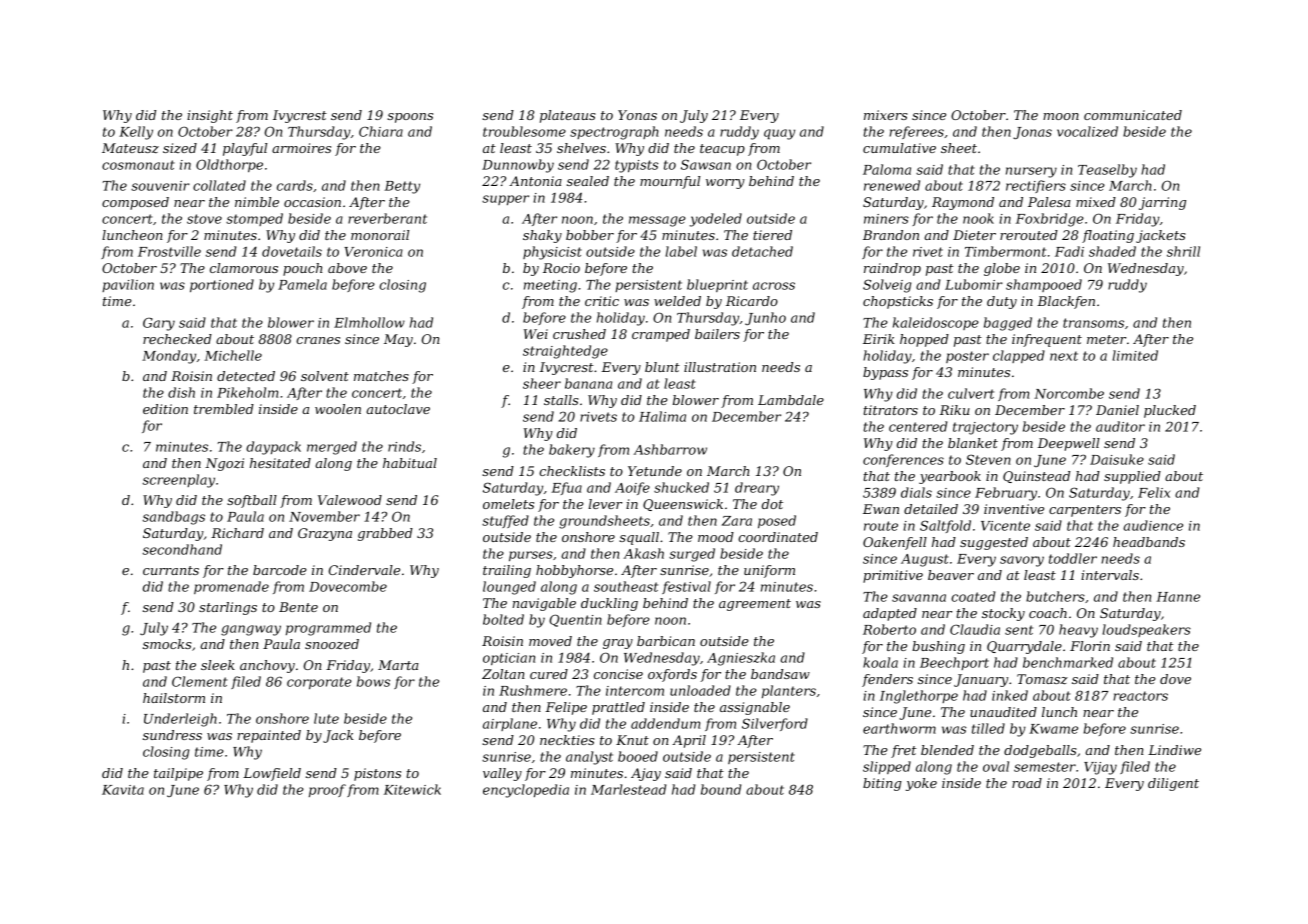 This page has height=924, width=1308. What do you see at coordinates (269, 736) in the page?
I see `repainted` at bounding box center [269, 736].
